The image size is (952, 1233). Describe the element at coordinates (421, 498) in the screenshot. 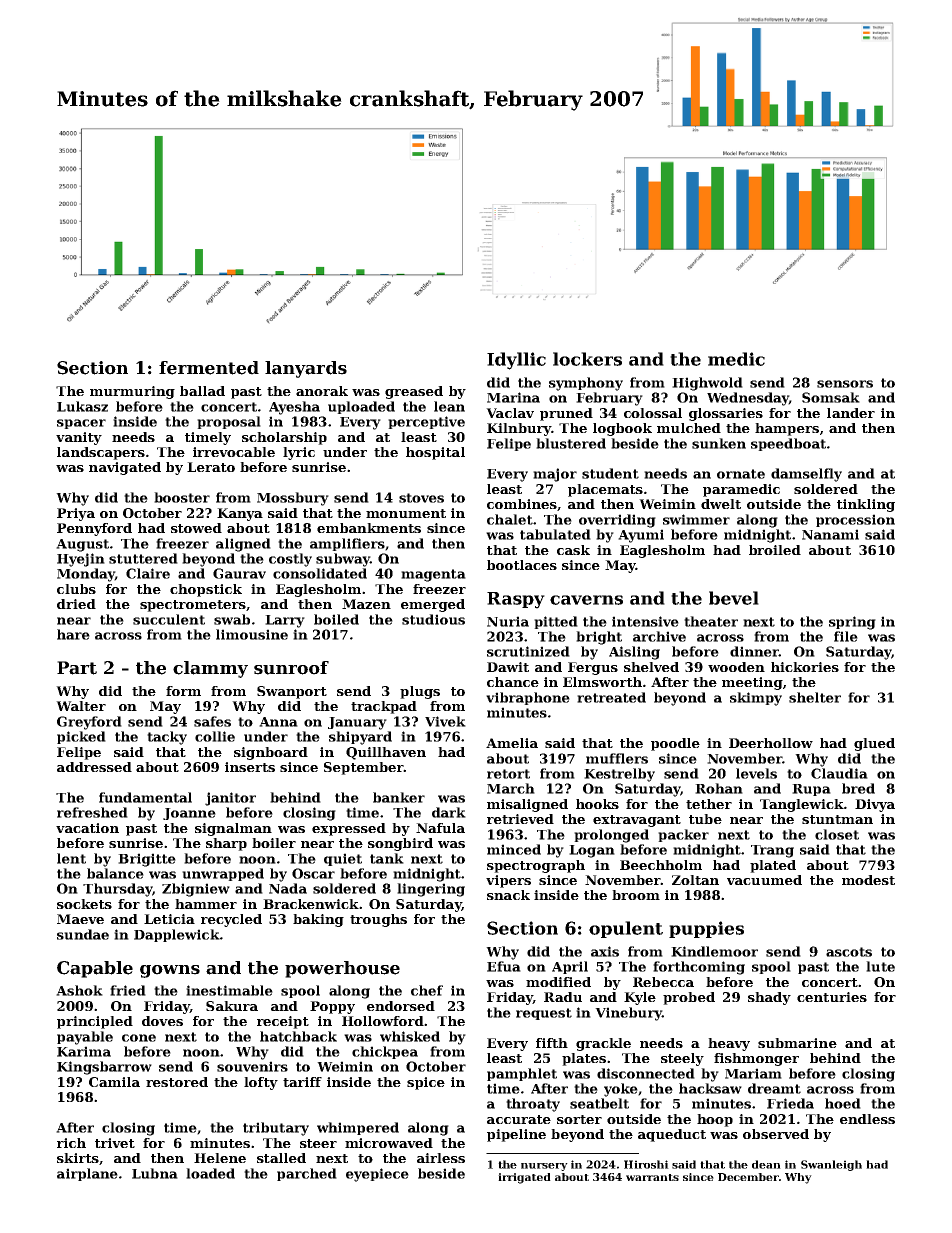

I see `stoves` at that location.
